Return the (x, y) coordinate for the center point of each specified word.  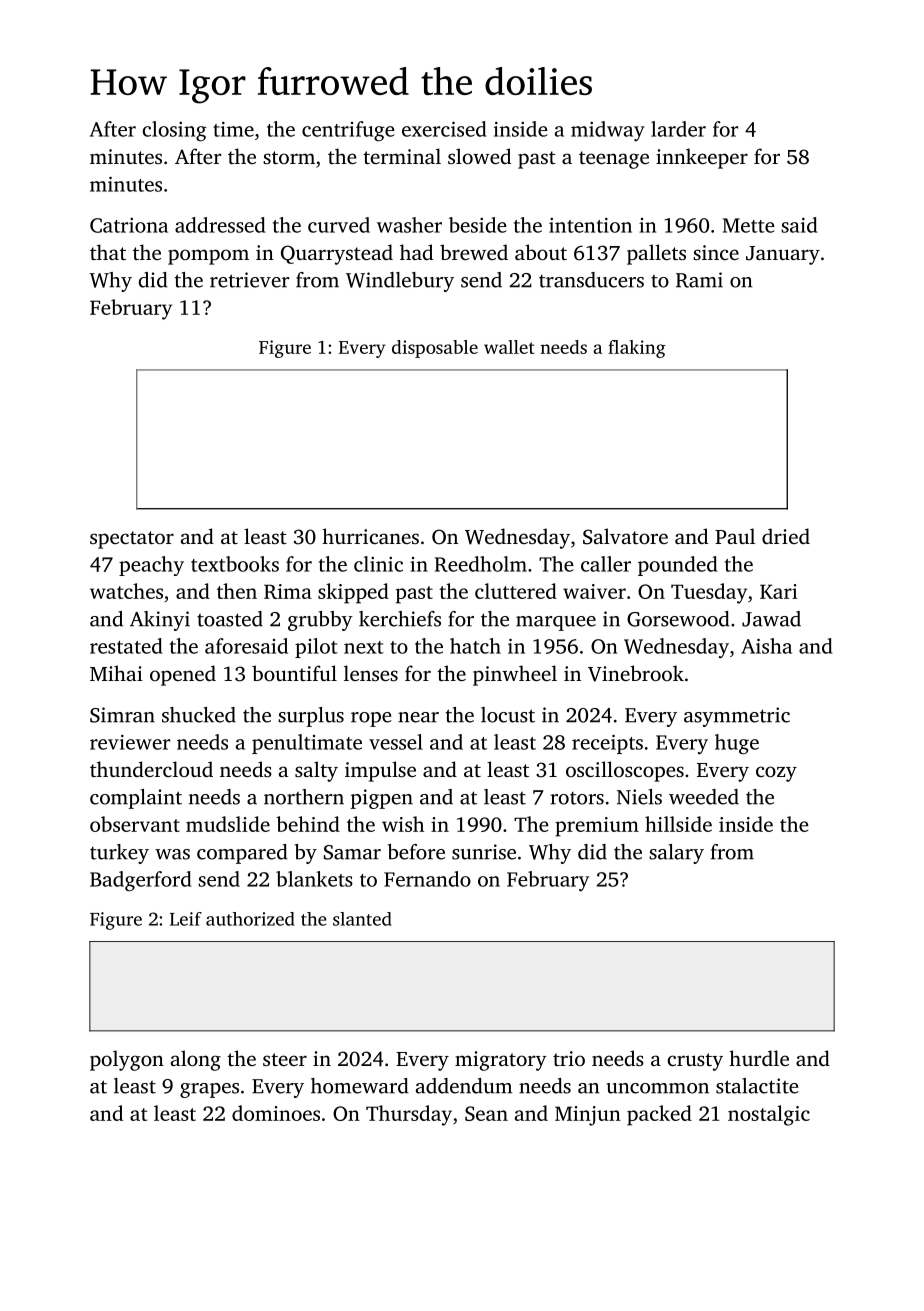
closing (174, 131)
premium (597, 827)
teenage (614, 160)
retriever (249, 280)
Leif (186, 919)
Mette (749, 225)
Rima (288, 591)
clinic (378, 564)
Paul (735, 536)
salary (676, 854)
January (783, 255)
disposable (435, 349)
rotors (577, 798)
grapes (209, 1090)
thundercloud (151, 769)
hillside (678, 824)
